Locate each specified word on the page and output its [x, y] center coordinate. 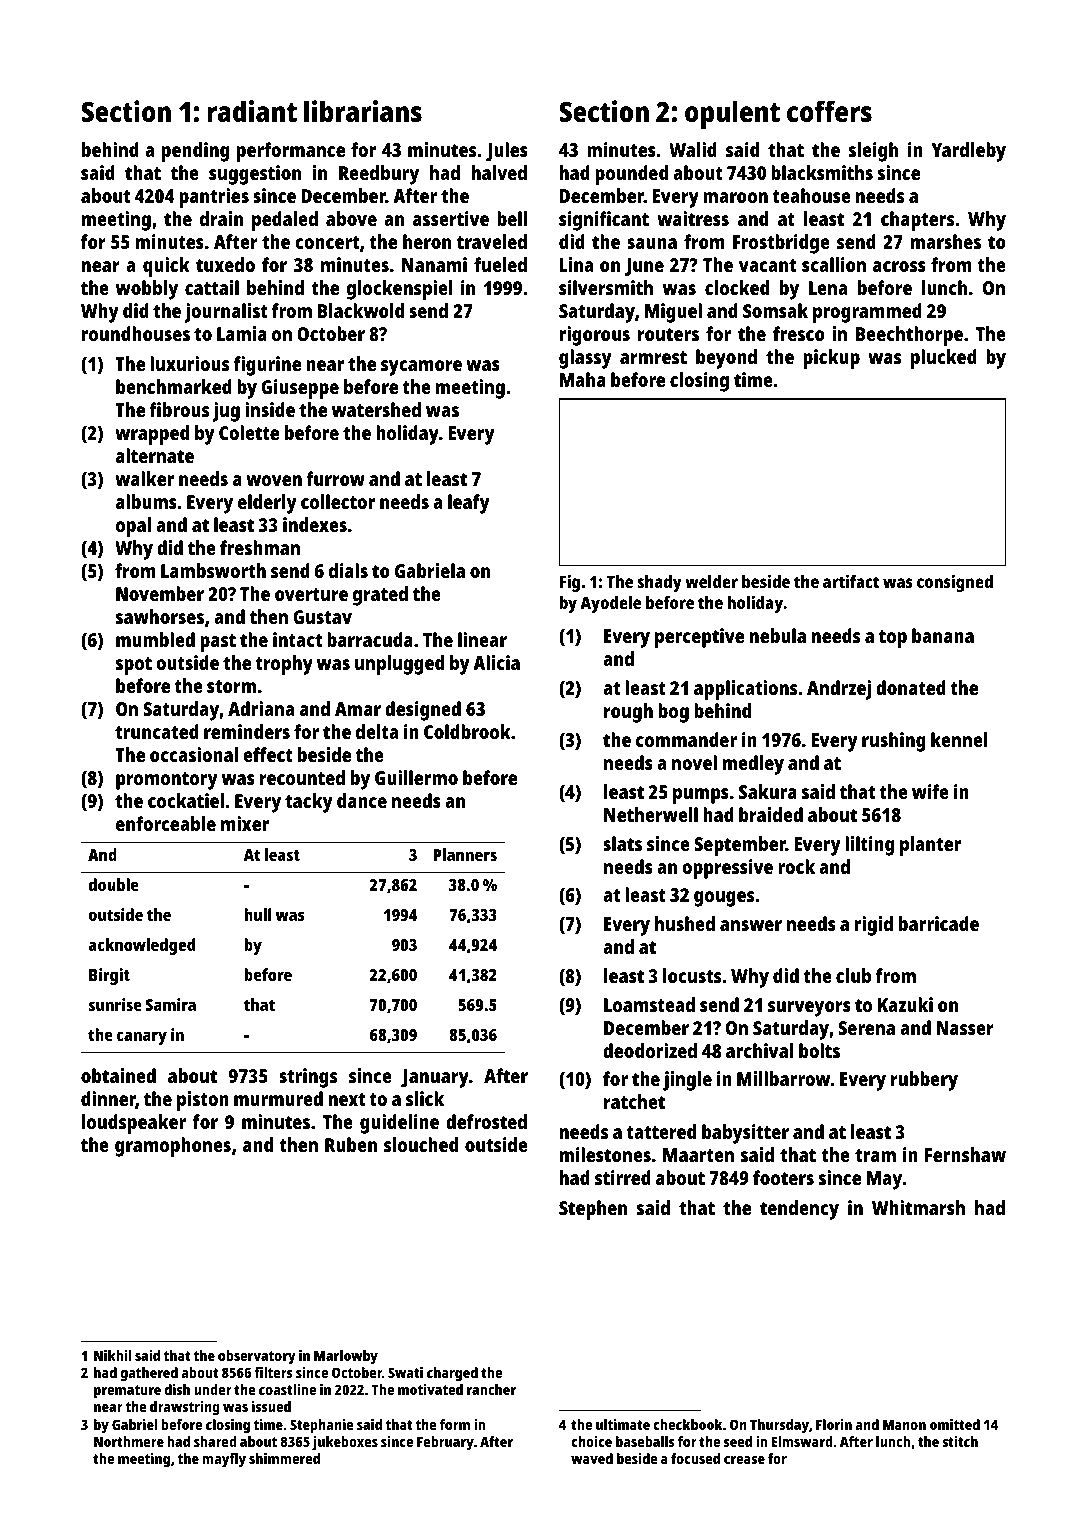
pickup [831, 359]
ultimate [623, 1424]
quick [166, 267]
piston [203, 1101]
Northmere [129, 1441]
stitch [960, 1441]
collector [338, 501]
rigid [874, 926]
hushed [685, 923]
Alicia [496, 662]
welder [711, 581]
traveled [492, 241]
